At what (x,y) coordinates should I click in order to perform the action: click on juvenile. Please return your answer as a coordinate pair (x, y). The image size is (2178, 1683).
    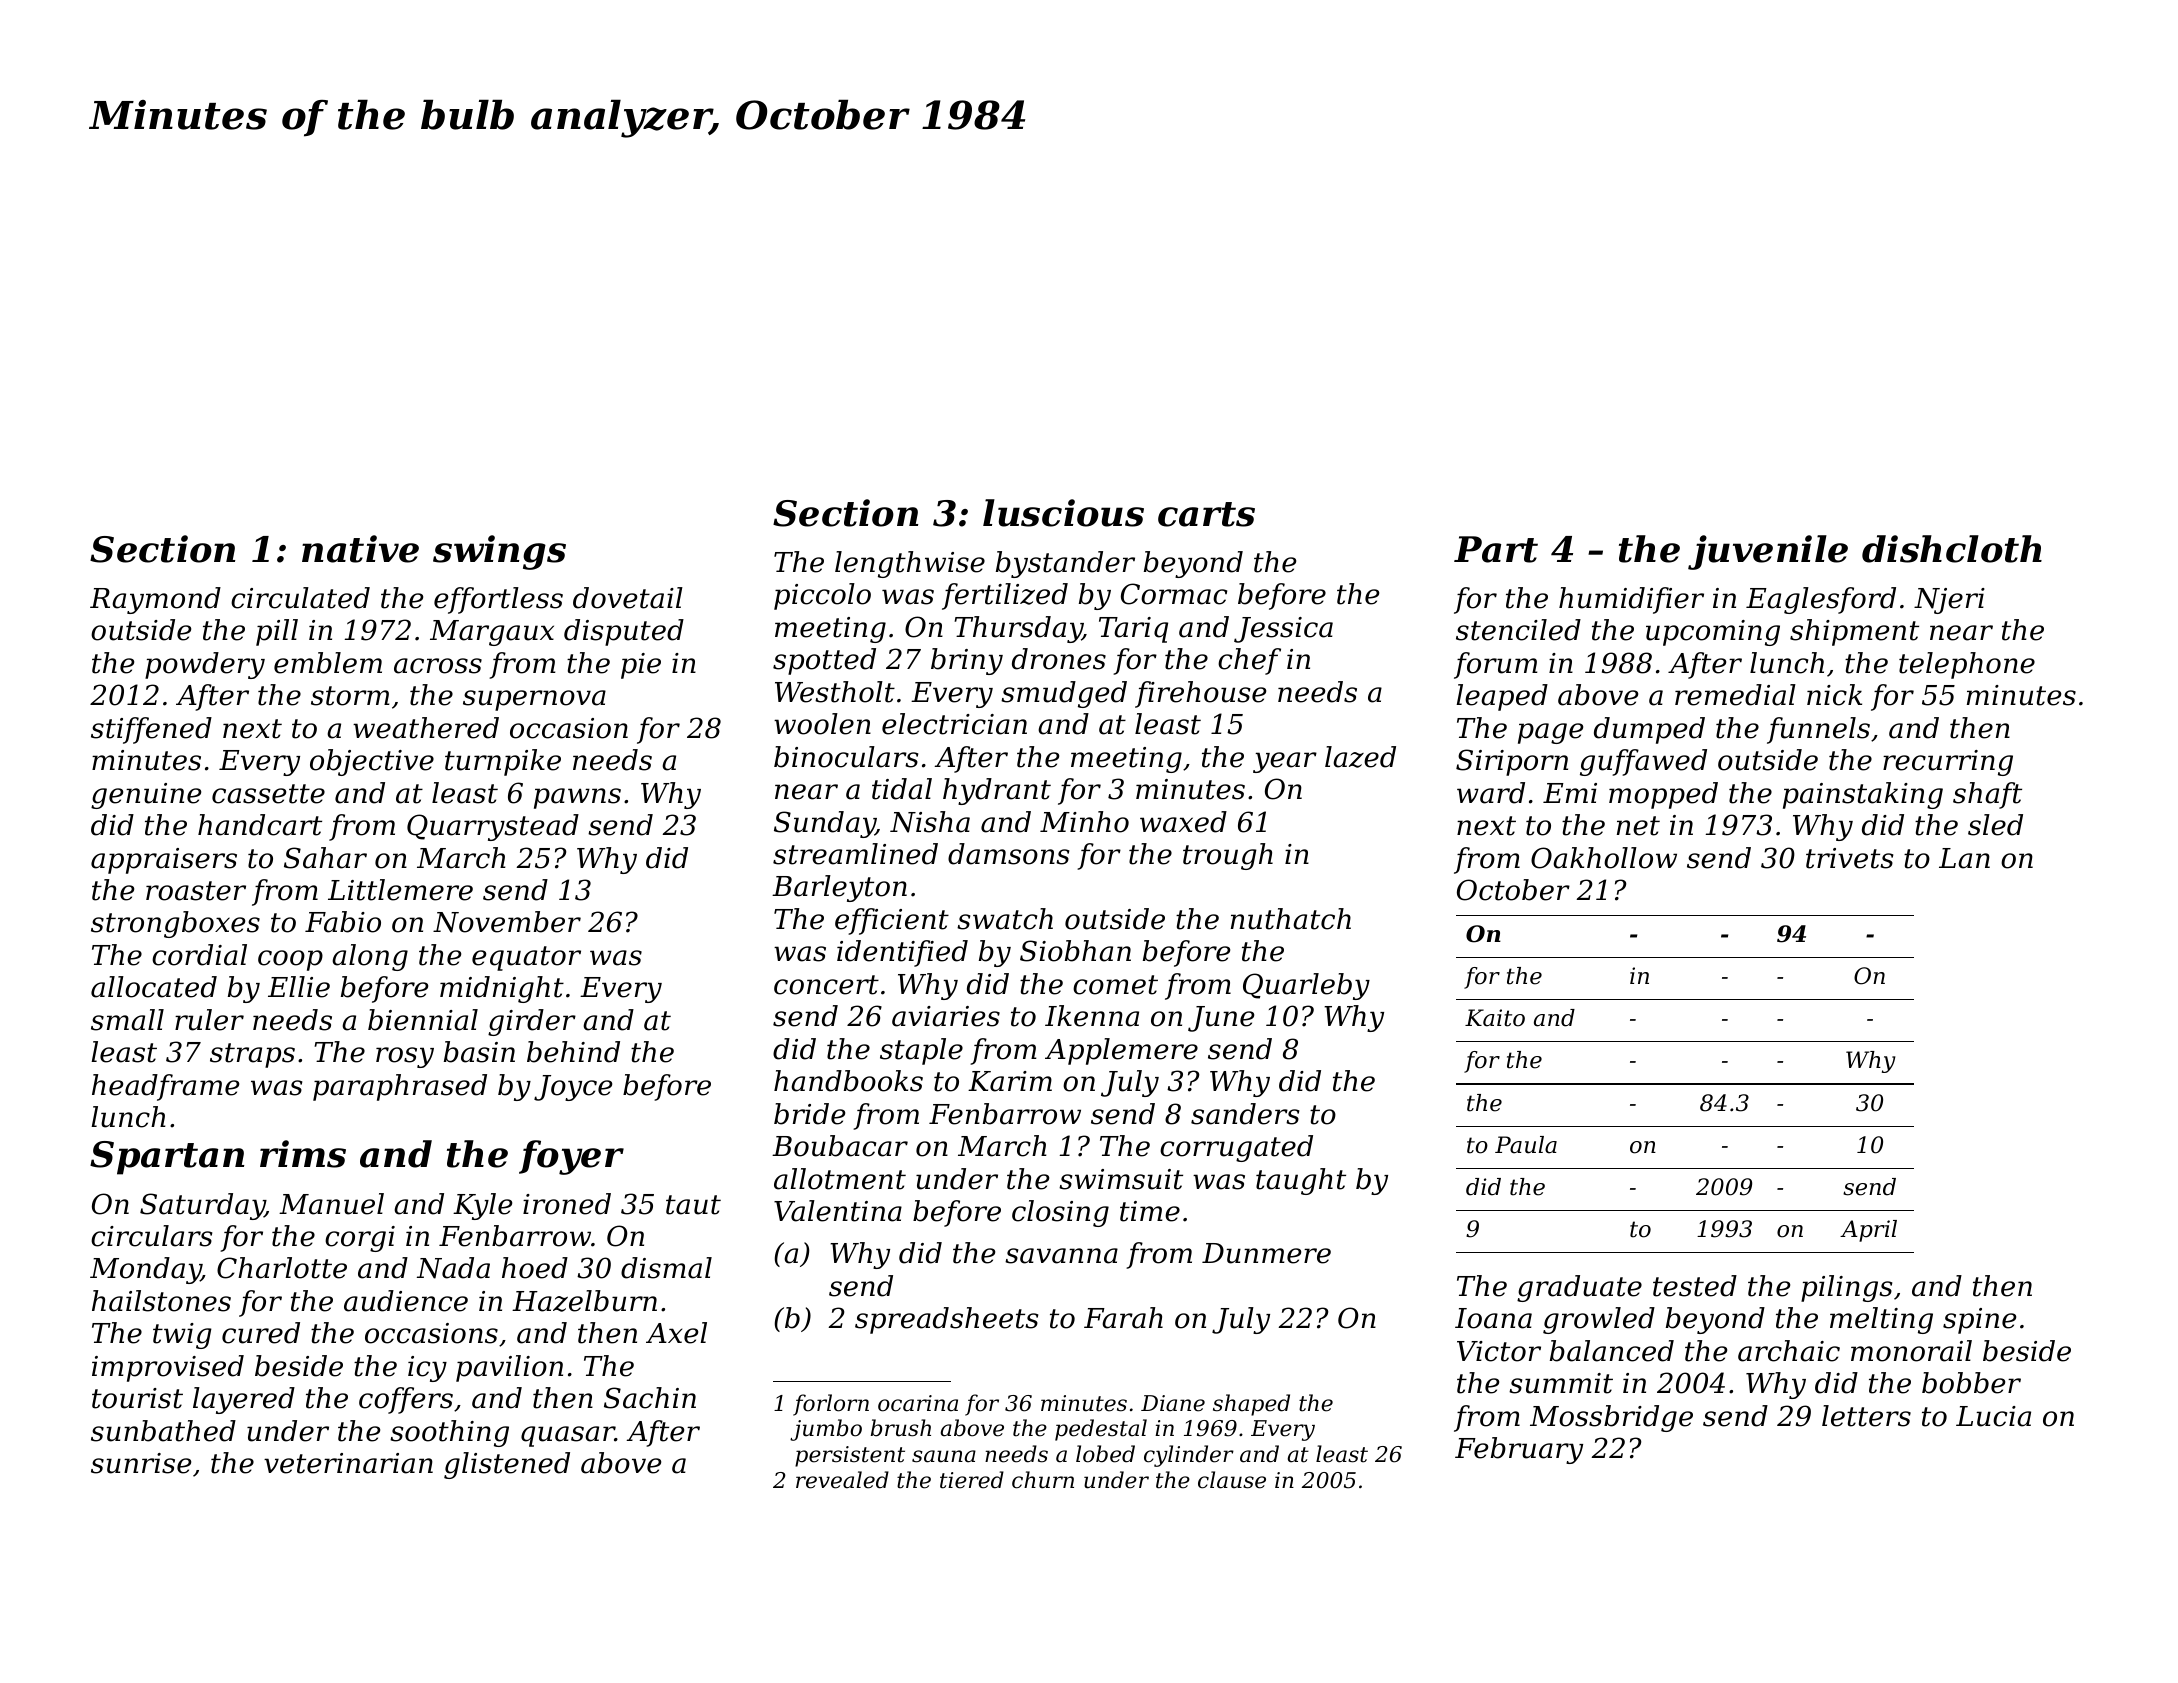
    Looking at the image, I should click on (1768, 552).
